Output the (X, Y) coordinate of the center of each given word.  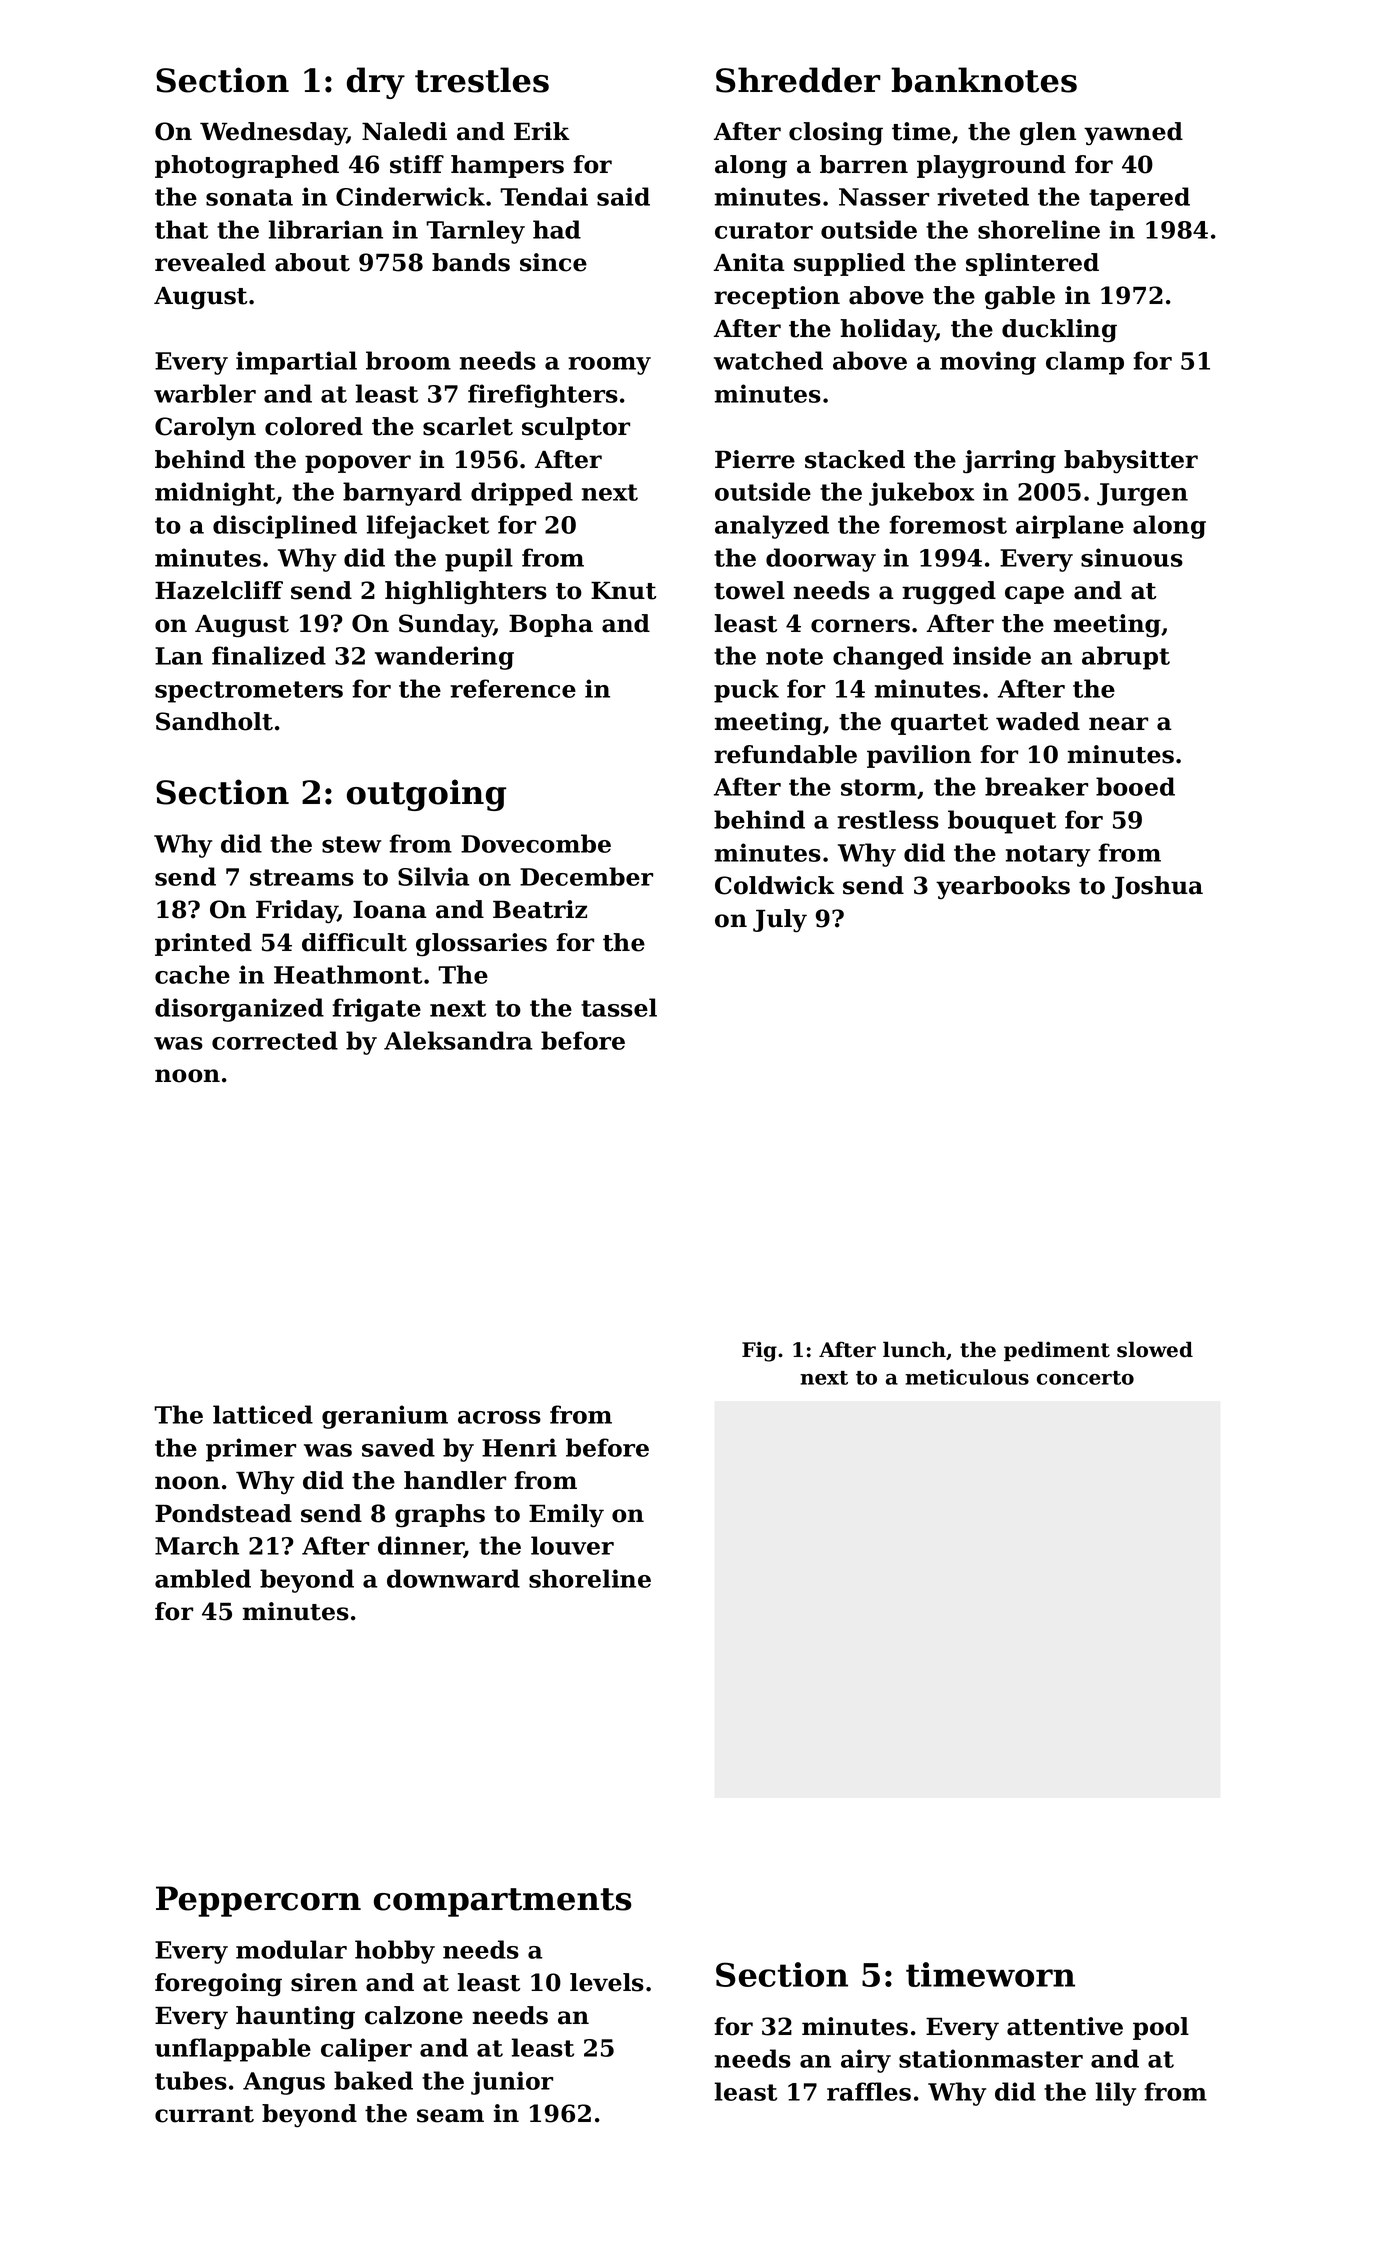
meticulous (967, 1377)
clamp (1085, 363)
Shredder (798, 80)
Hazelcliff (219, 590)
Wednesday (273, 134)
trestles (482, 80)
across (499, 1417)
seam (450, 2116)
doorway (821, 560)
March (197, 1545)
